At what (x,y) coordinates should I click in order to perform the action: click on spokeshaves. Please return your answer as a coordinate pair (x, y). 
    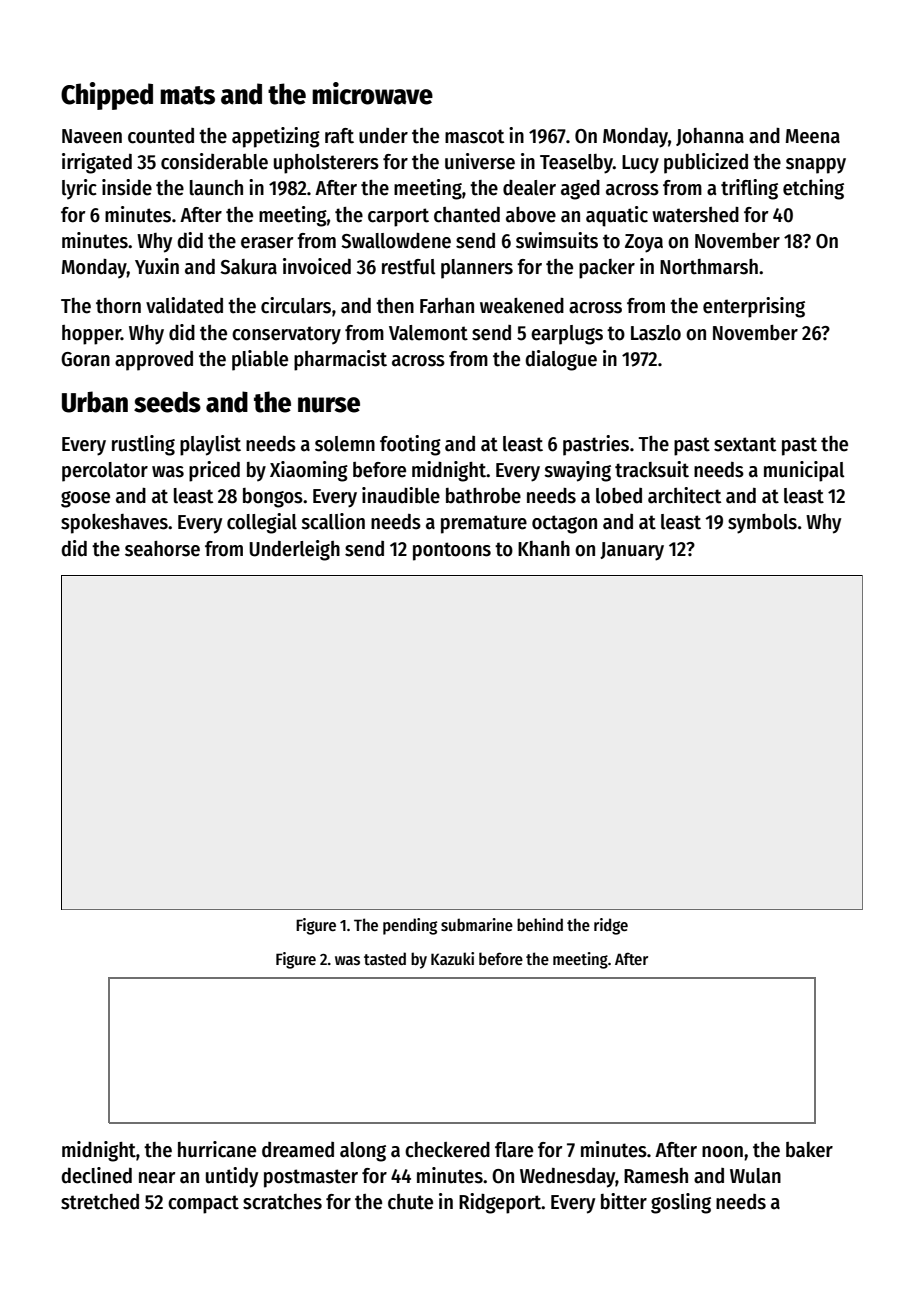
    Looking at the image, I should click on (114, 524).
